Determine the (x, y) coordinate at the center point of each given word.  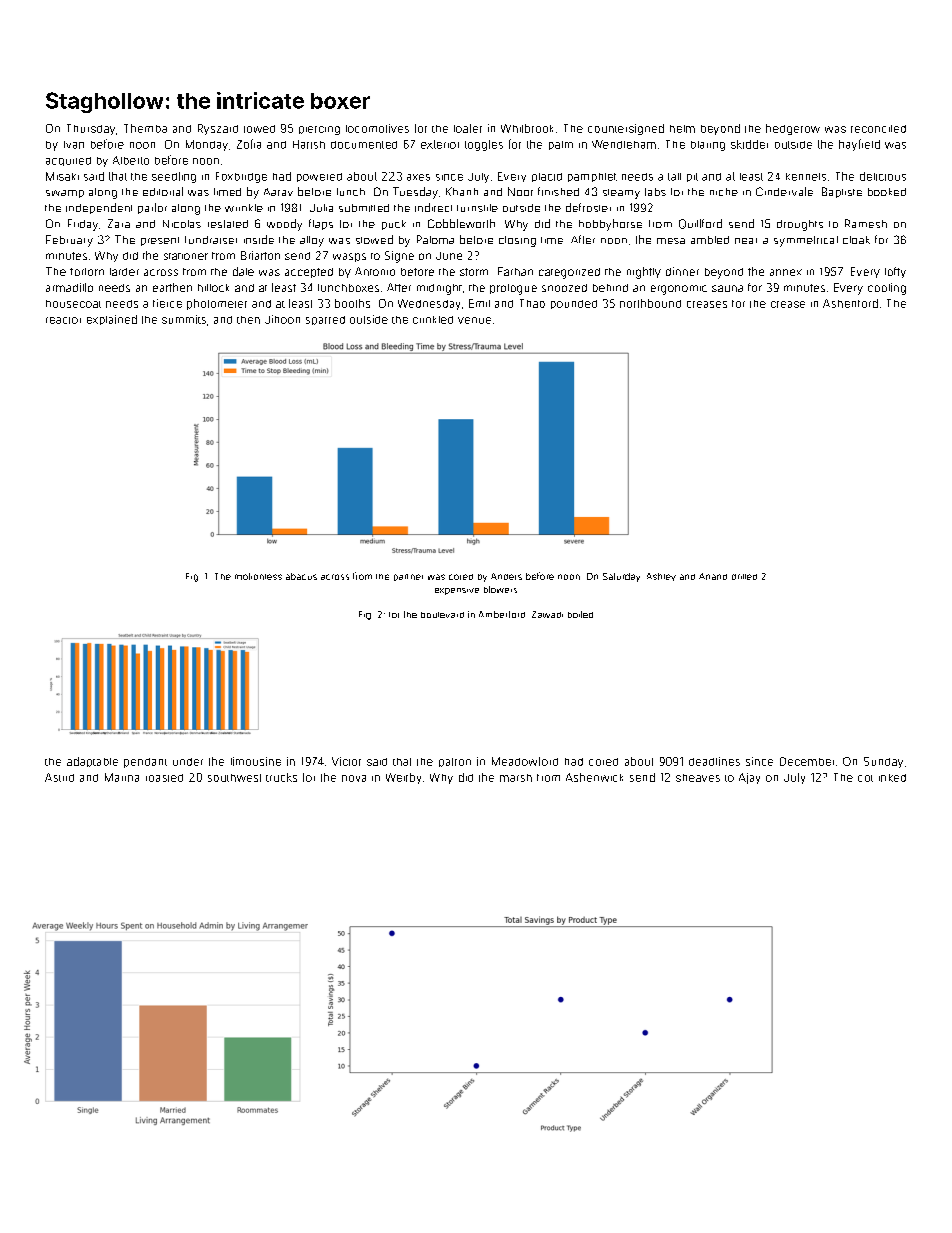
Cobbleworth (461, 223)
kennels (806, 177)
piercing (319, 130)
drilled (744, 577)
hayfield (859, 145)
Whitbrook (527, 128)
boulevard (442, 615)
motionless (258, 576)
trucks (281, 777)
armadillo (69, 287)
